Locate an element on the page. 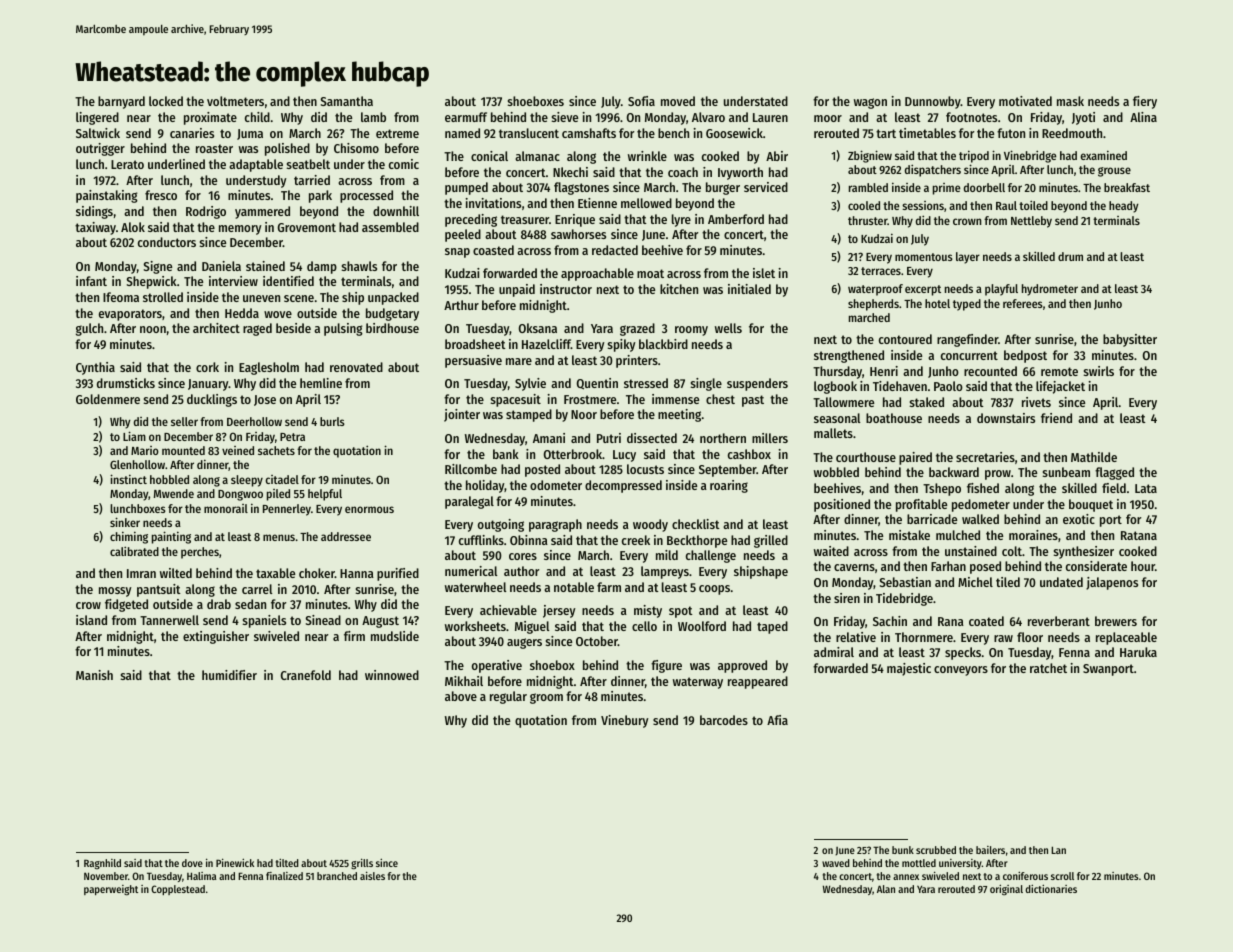 The width and height of the page is (1233, 952). Cynthia is located at coordinates (95, 368).
